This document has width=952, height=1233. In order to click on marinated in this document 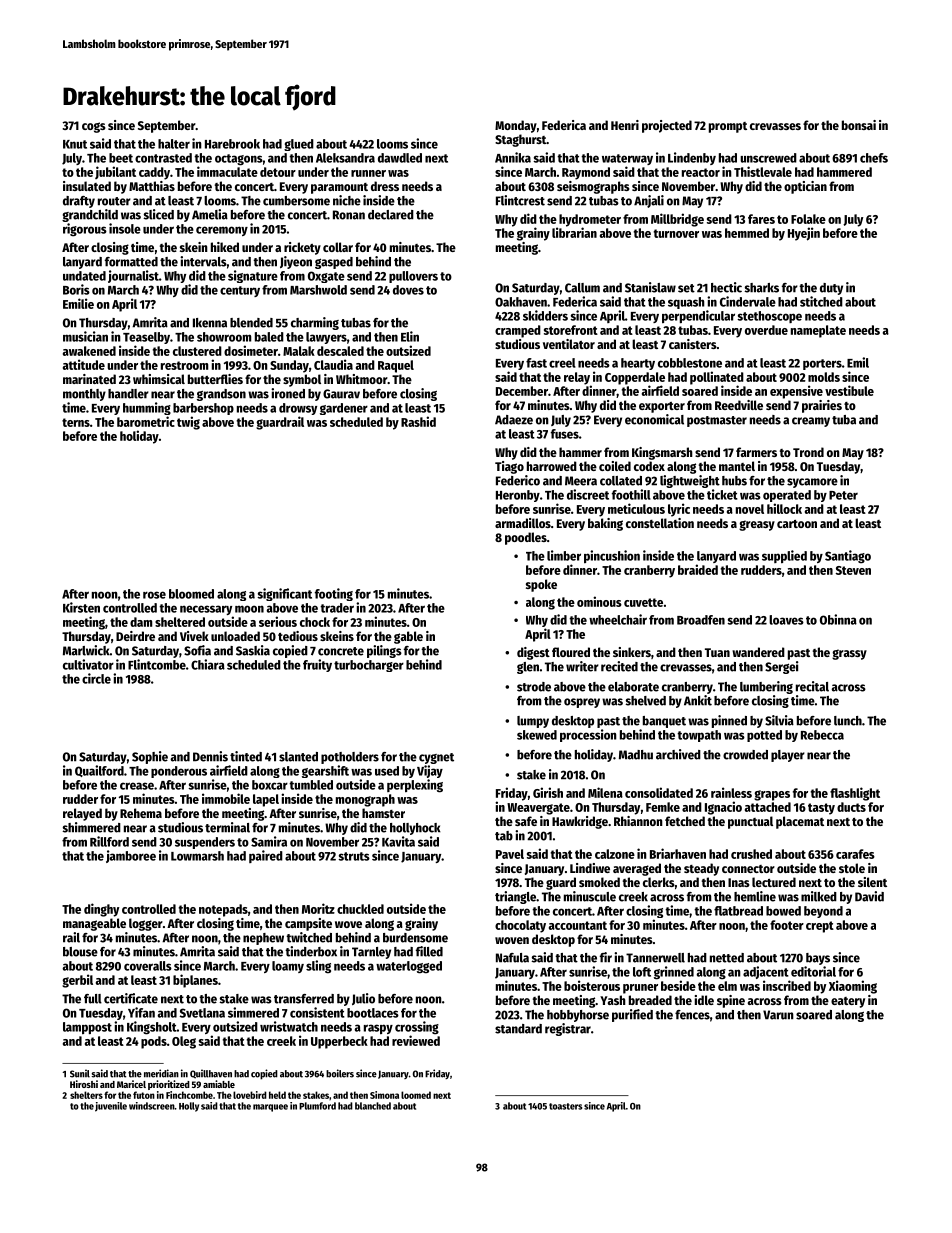, I will do `click(89, 379)`.
